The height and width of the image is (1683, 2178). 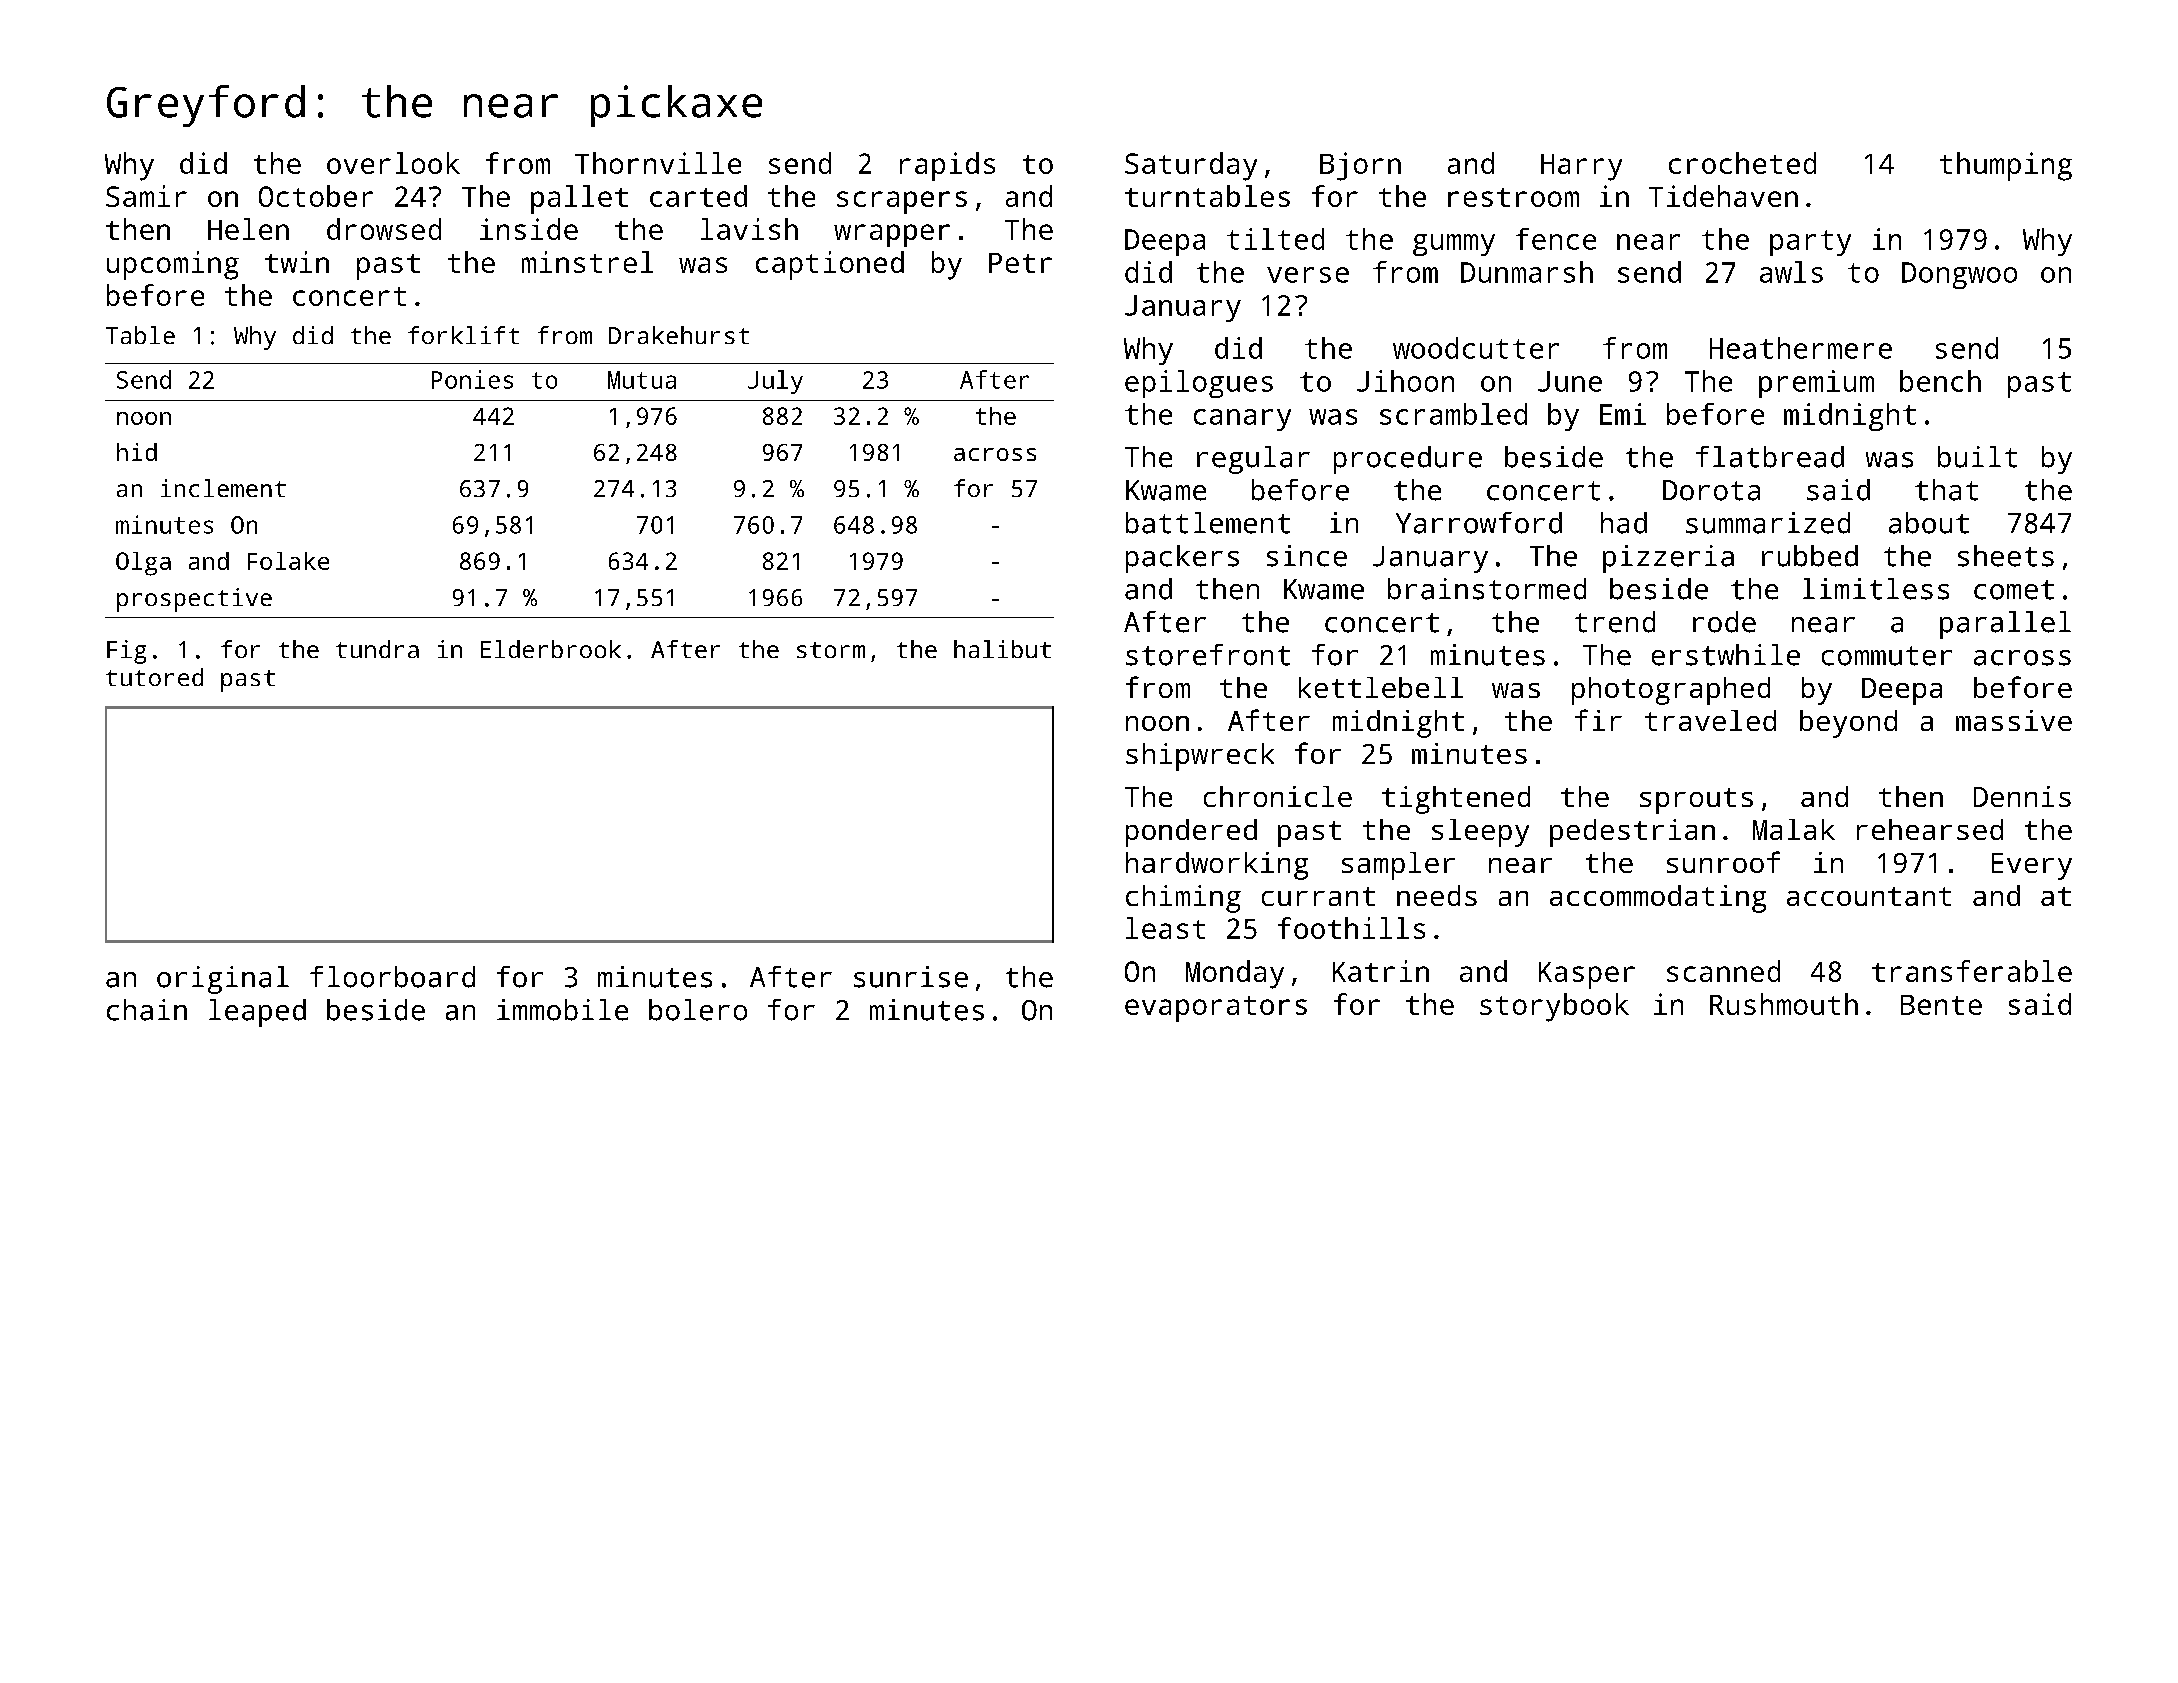 What do you see at coordinates (1216, 1009) in the image?
I see `evaporators` at bounding box center [1216, 1009].
